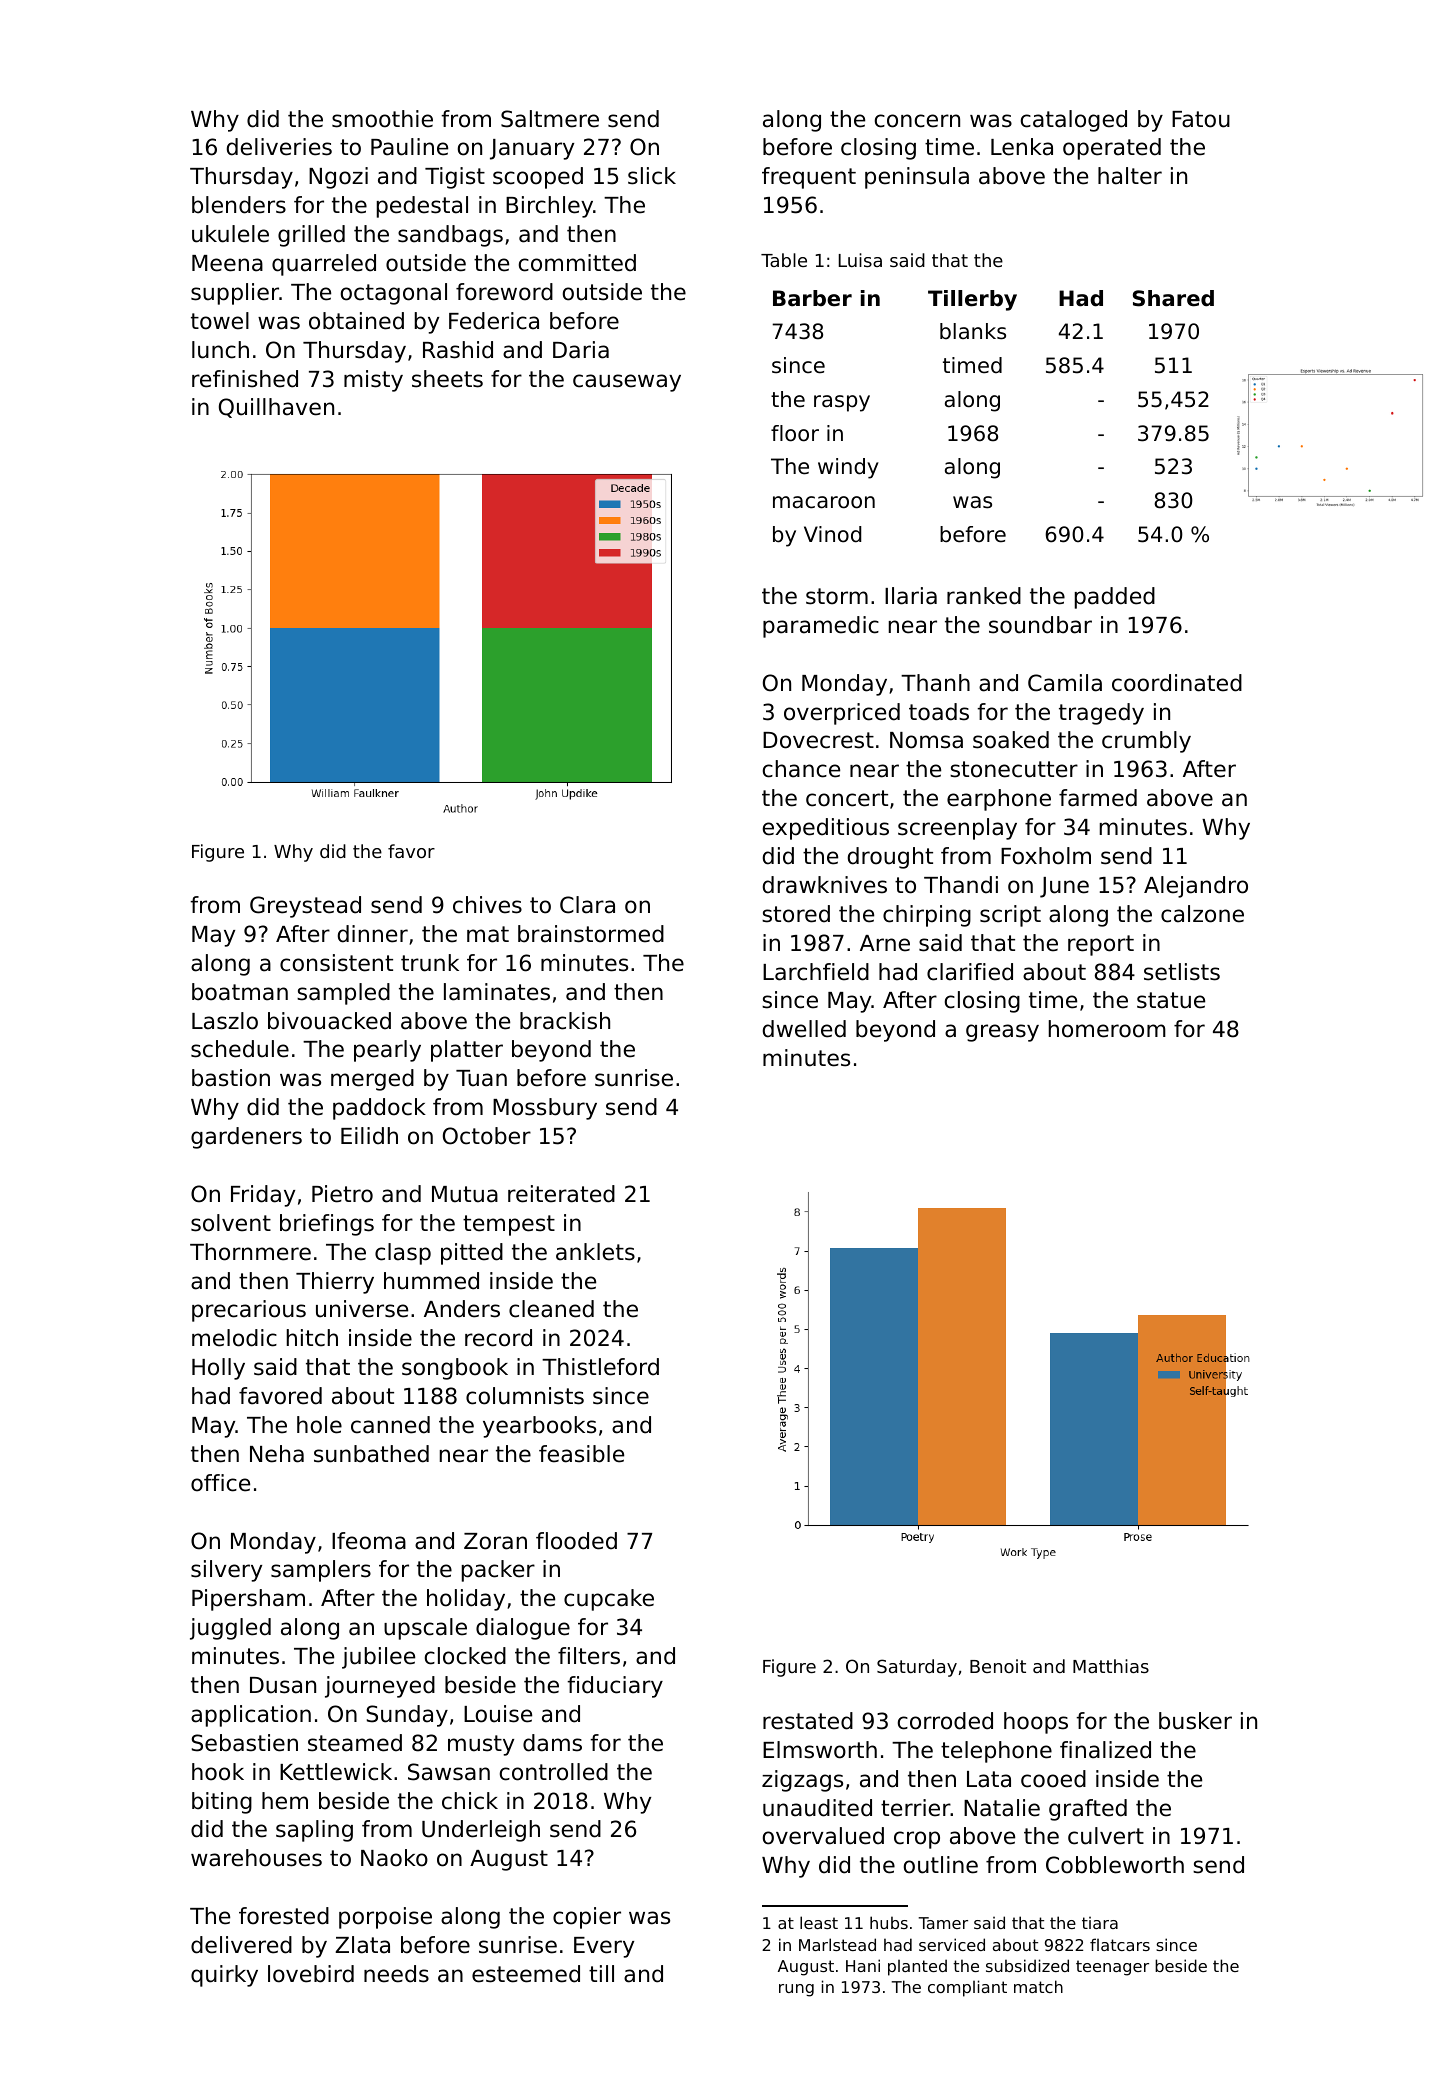 This page has width=1450, height=2100. What do you see at coordinates (551, 1309) in the page?
I see `cleaned` at bounding box center [551, 1309].
